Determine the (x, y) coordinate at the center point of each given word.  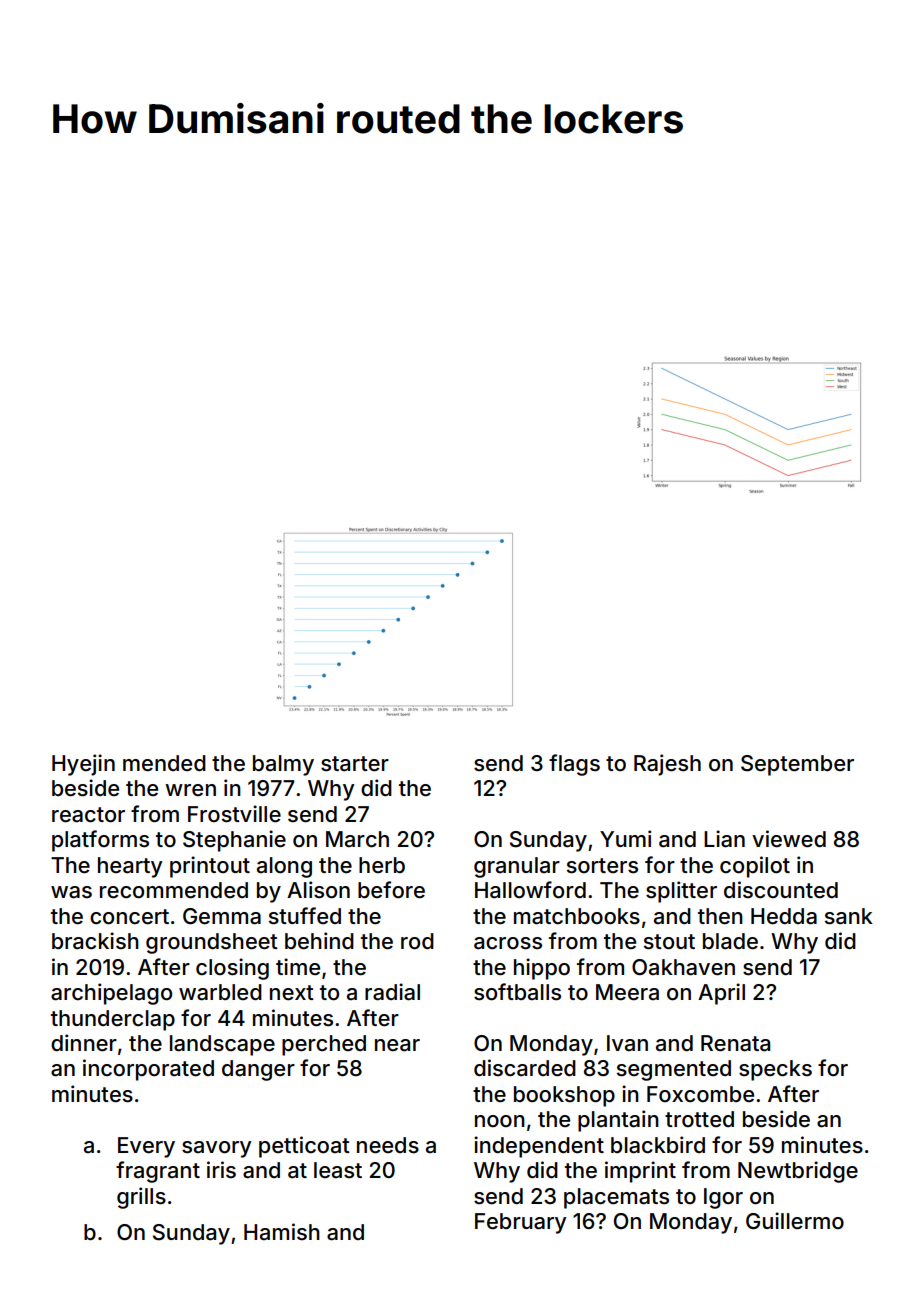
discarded (525, 1068)
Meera (627, 992)
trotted (699, 1119)
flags (574, 765)
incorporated (148, 1070)
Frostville (234, 814)
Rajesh (667, 765)
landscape (222, 1045)
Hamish (282, 1232)
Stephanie (234, 841)
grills (141, 1198)
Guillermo (795, 1221)
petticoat (304, 1147)
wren (190, 790)
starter (355, 764)
